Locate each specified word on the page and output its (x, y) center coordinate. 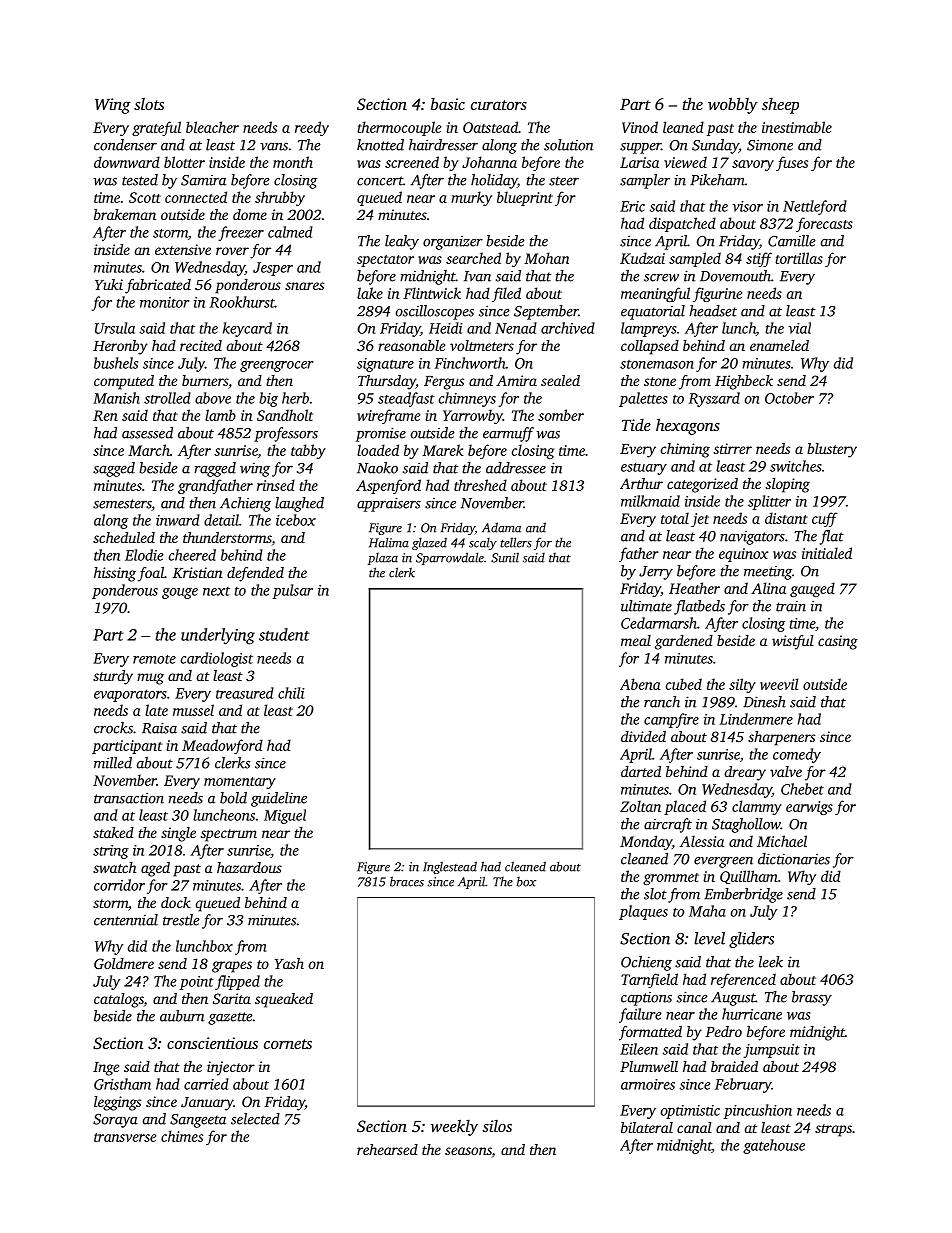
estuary (644, 469)
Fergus (444, 383)
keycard (247, 329)
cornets (288, 1044)
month (293, 162)
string (111, 852)
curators (499, 105)
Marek (443, 450)
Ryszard (714, 399)
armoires (648, 1084)
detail (221, 520)
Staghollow (746, 825)
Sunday (715, 146)
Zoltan (640, 806)
